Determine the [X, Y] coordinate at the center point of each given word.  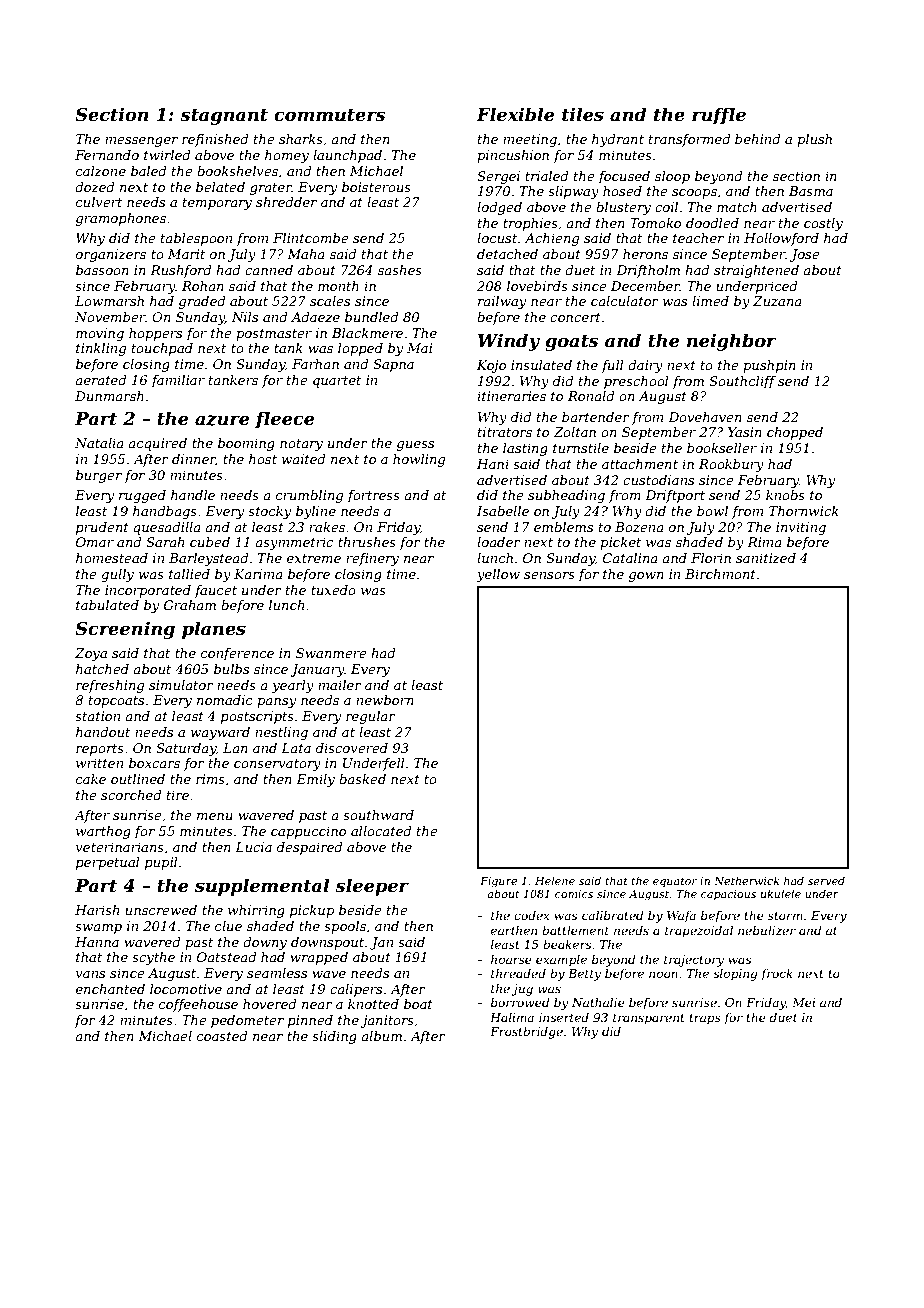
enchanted [110, 989]
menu [215, 816]
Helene [555, 880]
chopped [795, 433]
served [826, 880]
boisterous [376, 187]
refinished [215, 140]
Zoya [91, 654]
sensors [549, 575]
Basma [811, 191]
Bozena [639, 527]
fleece [284, 420]
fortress [373, 496]
